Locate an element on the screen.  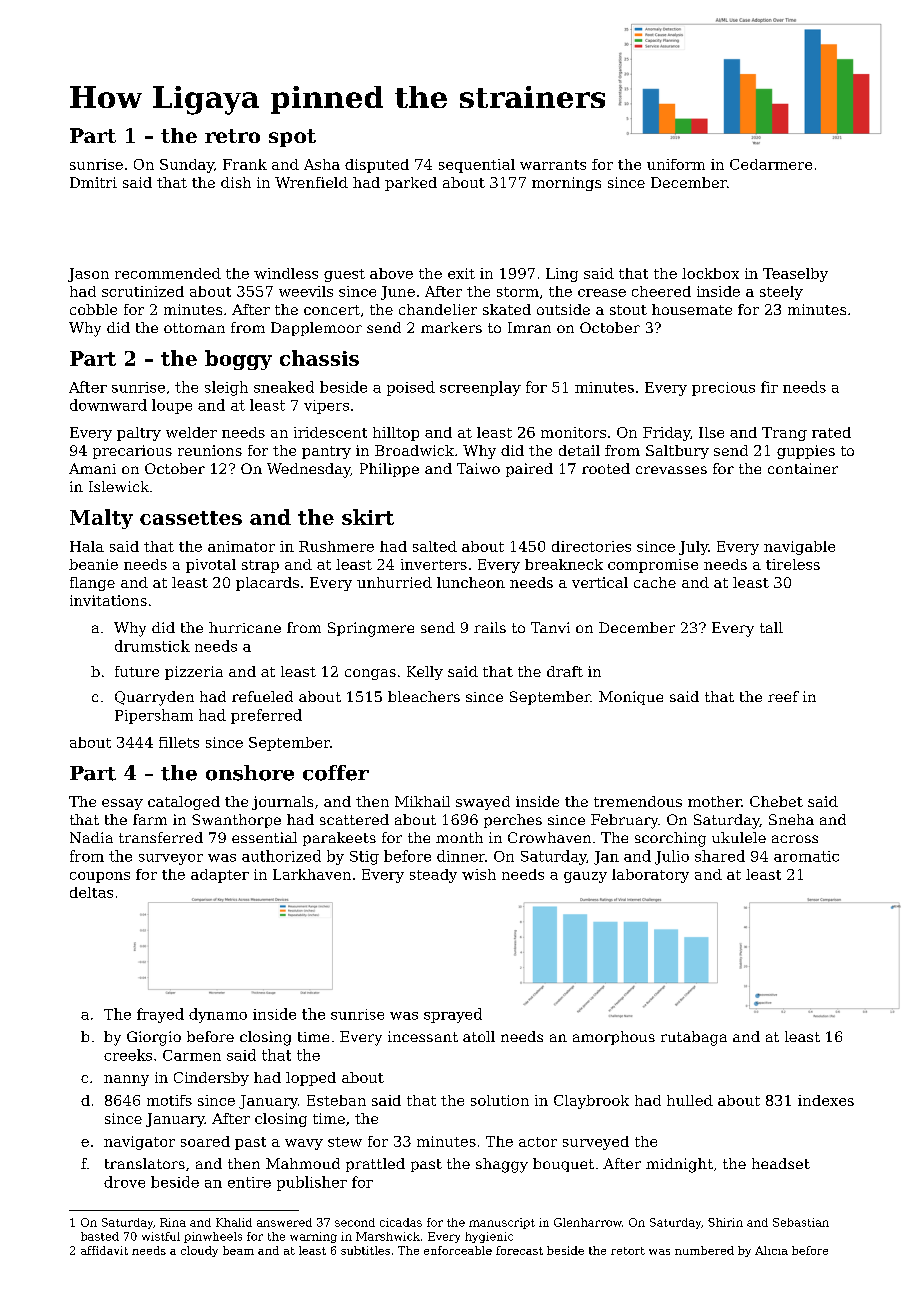
unhurried is located at coordinates (394, 582).
